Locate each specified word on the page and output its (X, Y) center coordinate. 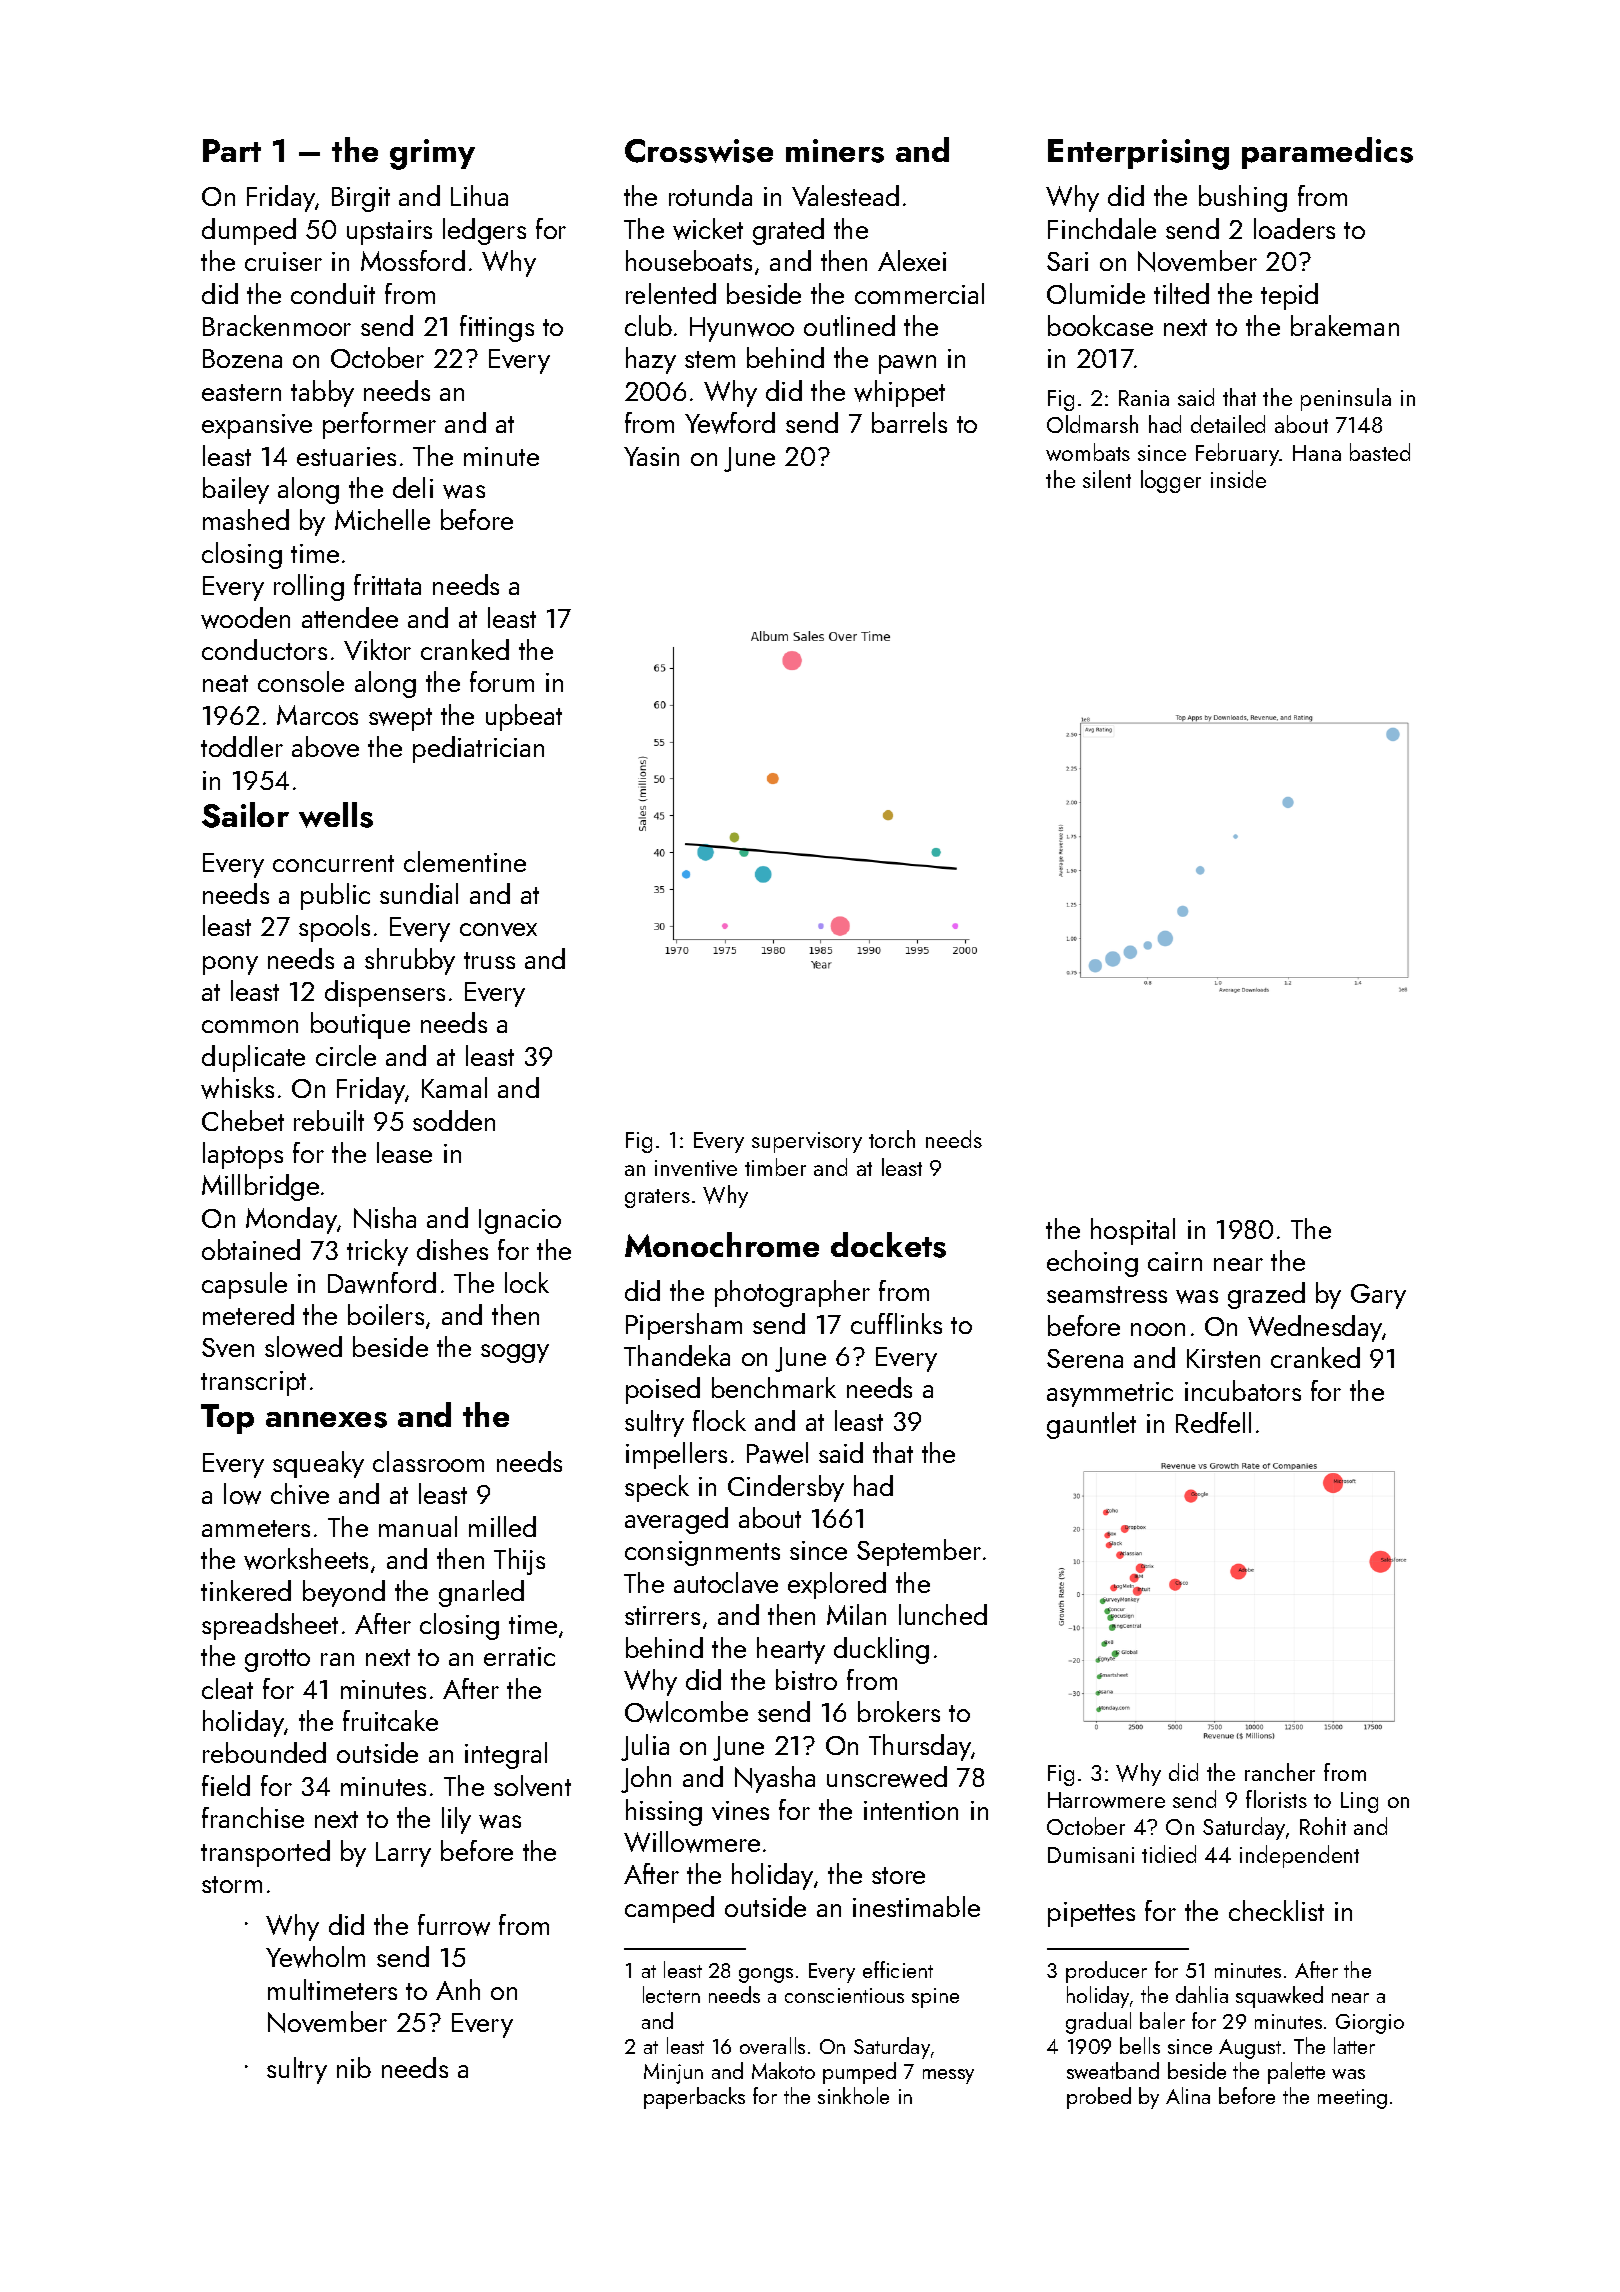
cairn (1175, 1261)
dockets (888, 1245)
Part (232, 150)
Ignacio (520, 1221)
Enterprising (1138, 154)
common (250, 1026)
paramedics (1327, 153)
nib (354, 2067)
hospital (1133, 1231)
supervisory (807, 1142)
